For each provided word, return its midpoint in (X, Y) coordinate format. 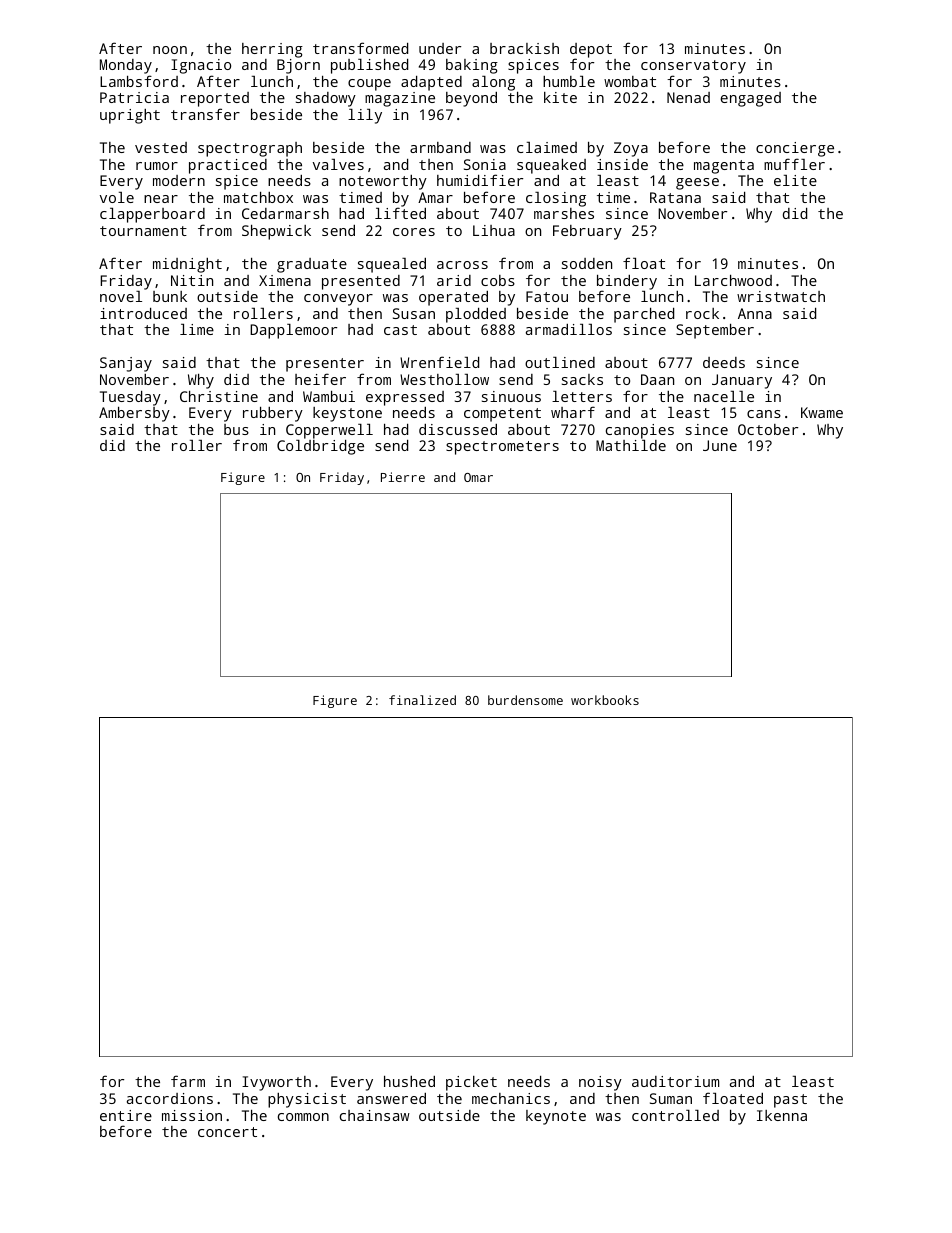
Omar (478, 477)
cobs (498, 280)
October (768, 429)
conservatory (693, 67)
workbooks (605, 700)
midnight (187, 265)
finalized (422, 700)
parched (644, 315)
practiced (228, 166)
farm (188, 1081)
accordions (170, 1098)
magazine (400, 99)
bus (236, 429)
